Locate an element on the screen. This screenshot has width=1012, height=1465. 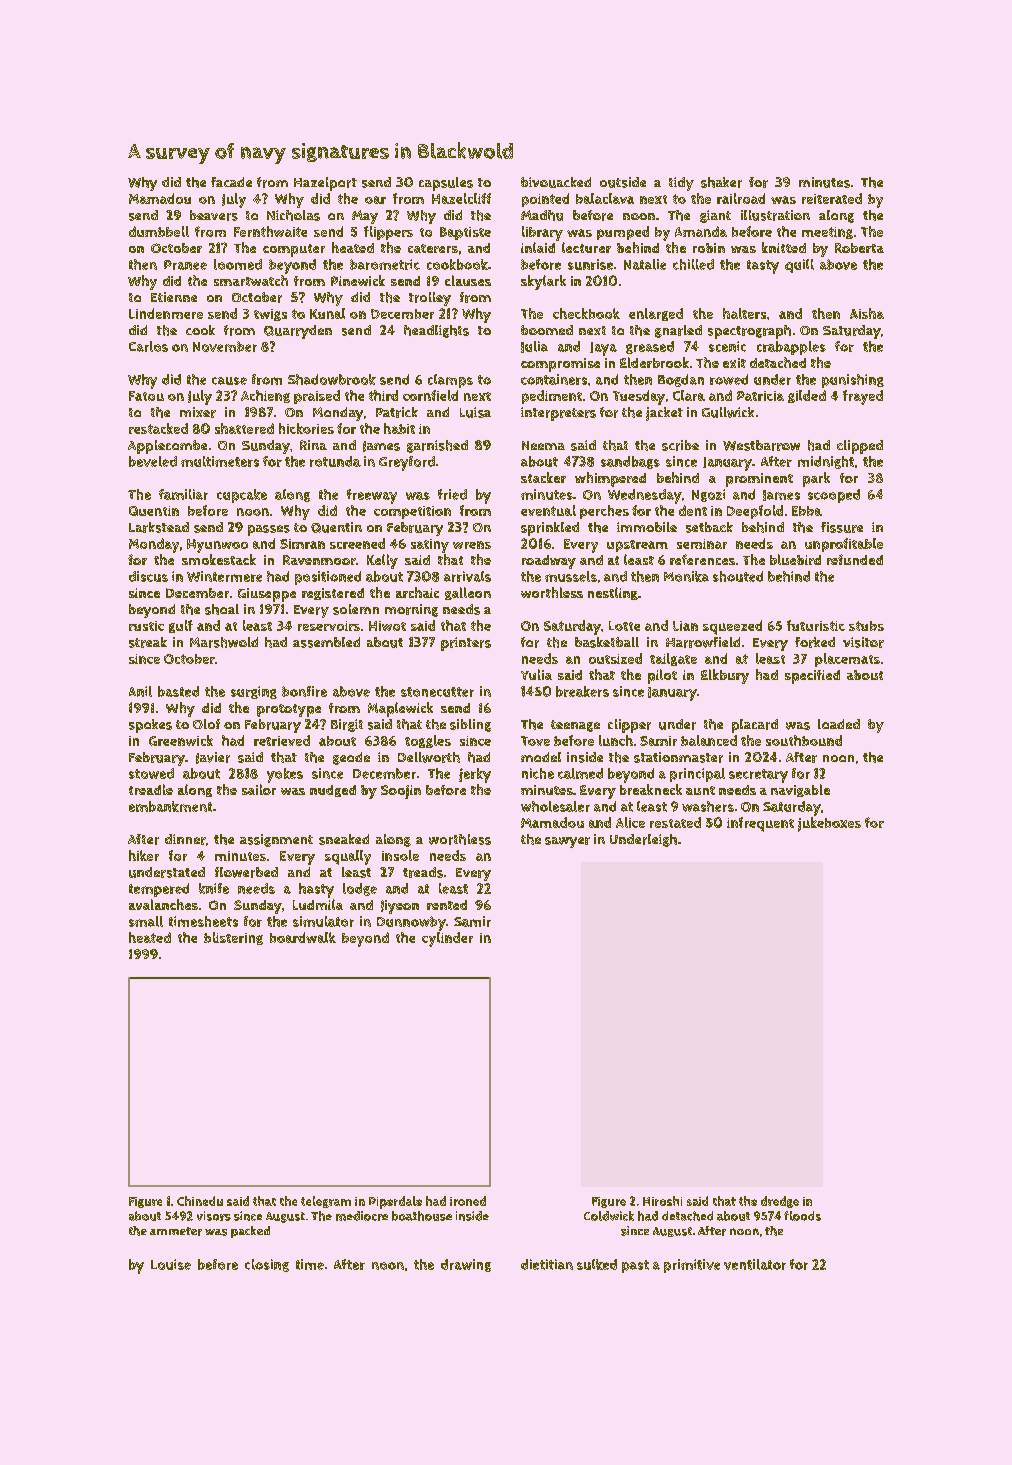
chilled is located at coordinates (693, 264).
